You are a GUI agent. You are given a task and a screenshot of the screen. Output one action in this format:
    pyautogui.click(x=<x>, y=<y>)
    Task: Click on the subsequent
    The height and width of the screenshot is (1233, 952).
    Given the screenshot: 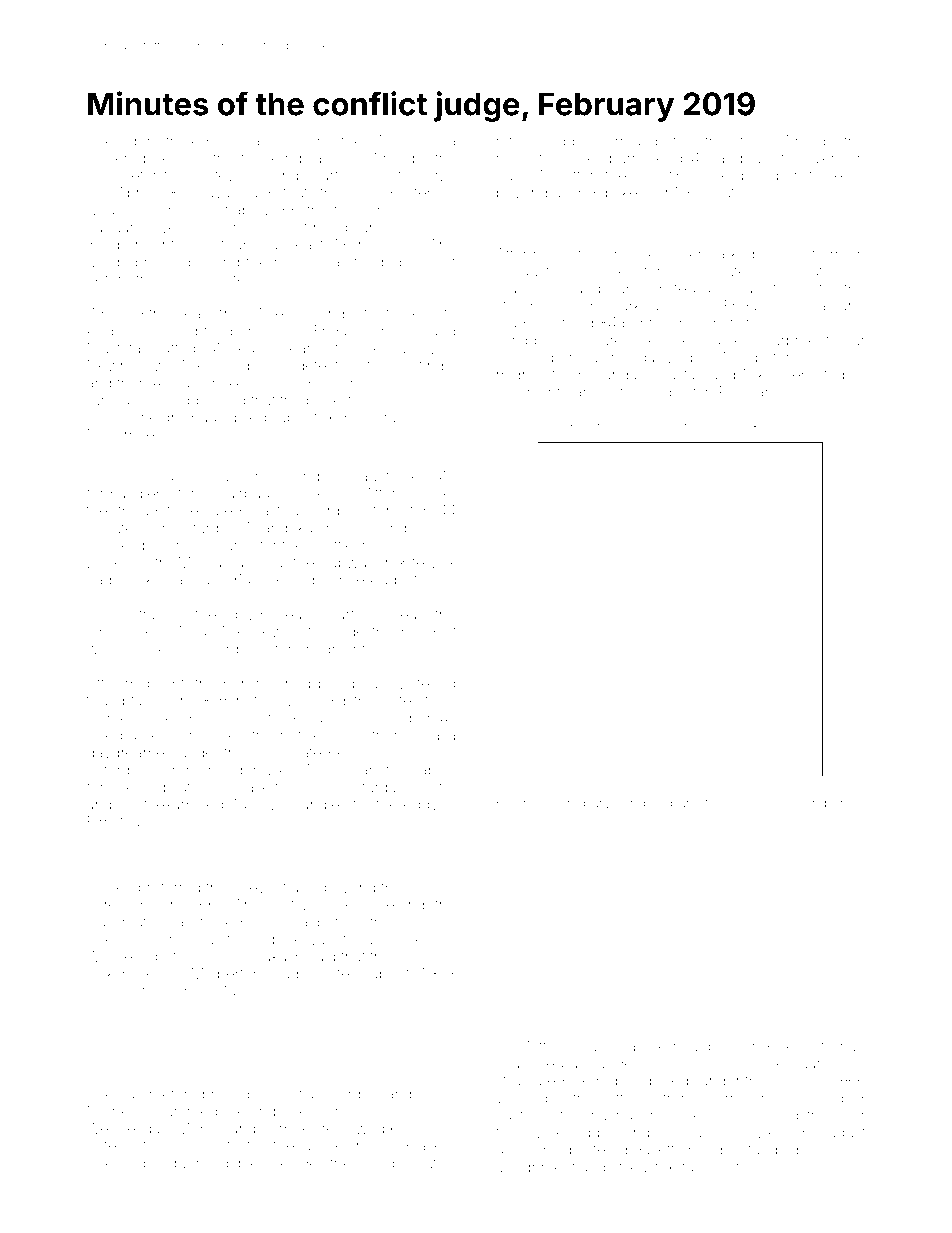 What is the action you would take?
    pyautogui.click(x=167, y=1164)
